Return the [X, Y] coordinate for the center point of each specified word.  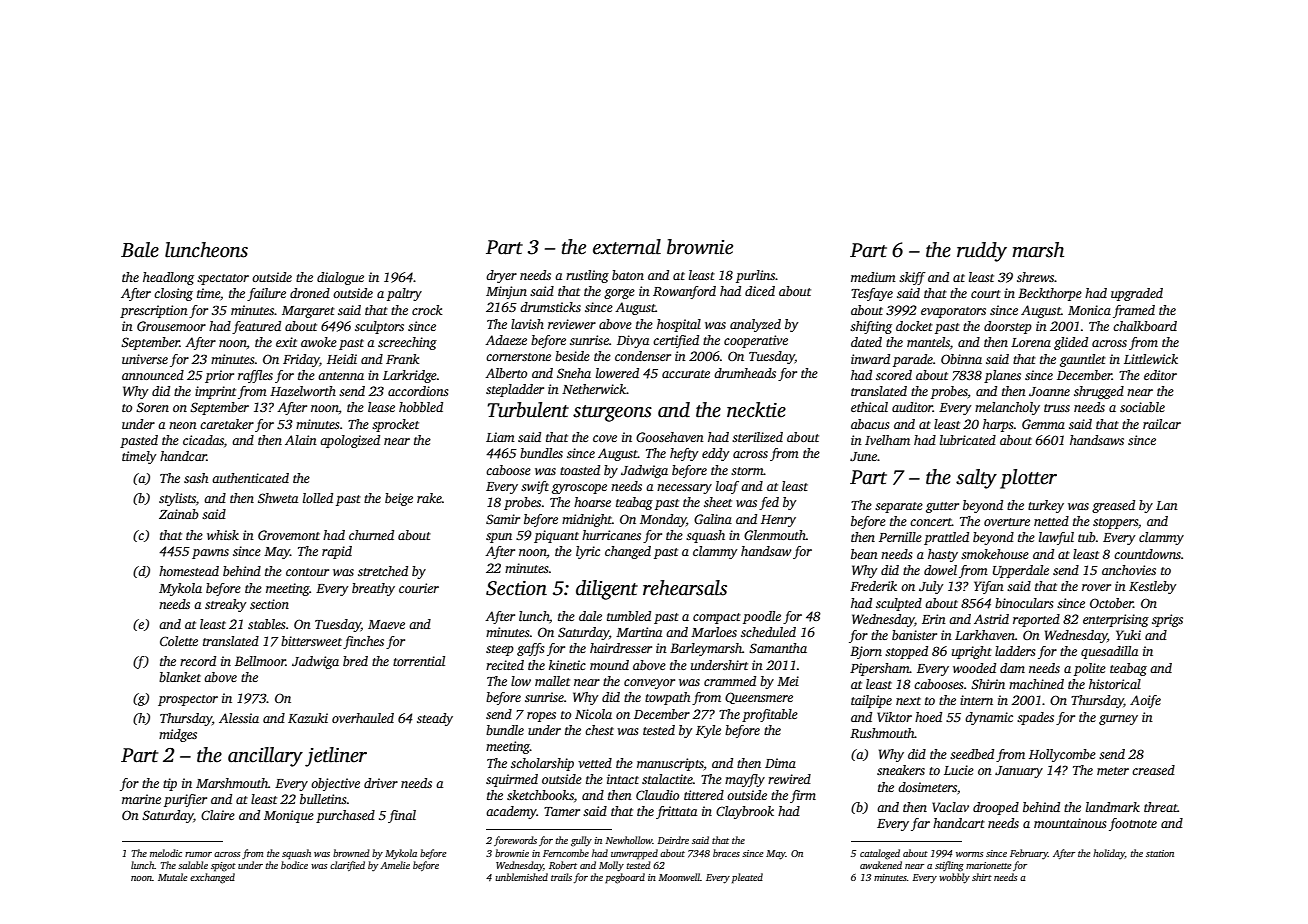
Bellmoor [260, 661]
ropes [541, 717]
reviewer [572, 324]
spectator [223, 279]
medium [873, 277]
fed [769, 503]
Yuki [1128, 635]
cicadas [203, 440]
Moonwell [679, 877]
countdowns [1147, 554]
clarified [347, 866]
